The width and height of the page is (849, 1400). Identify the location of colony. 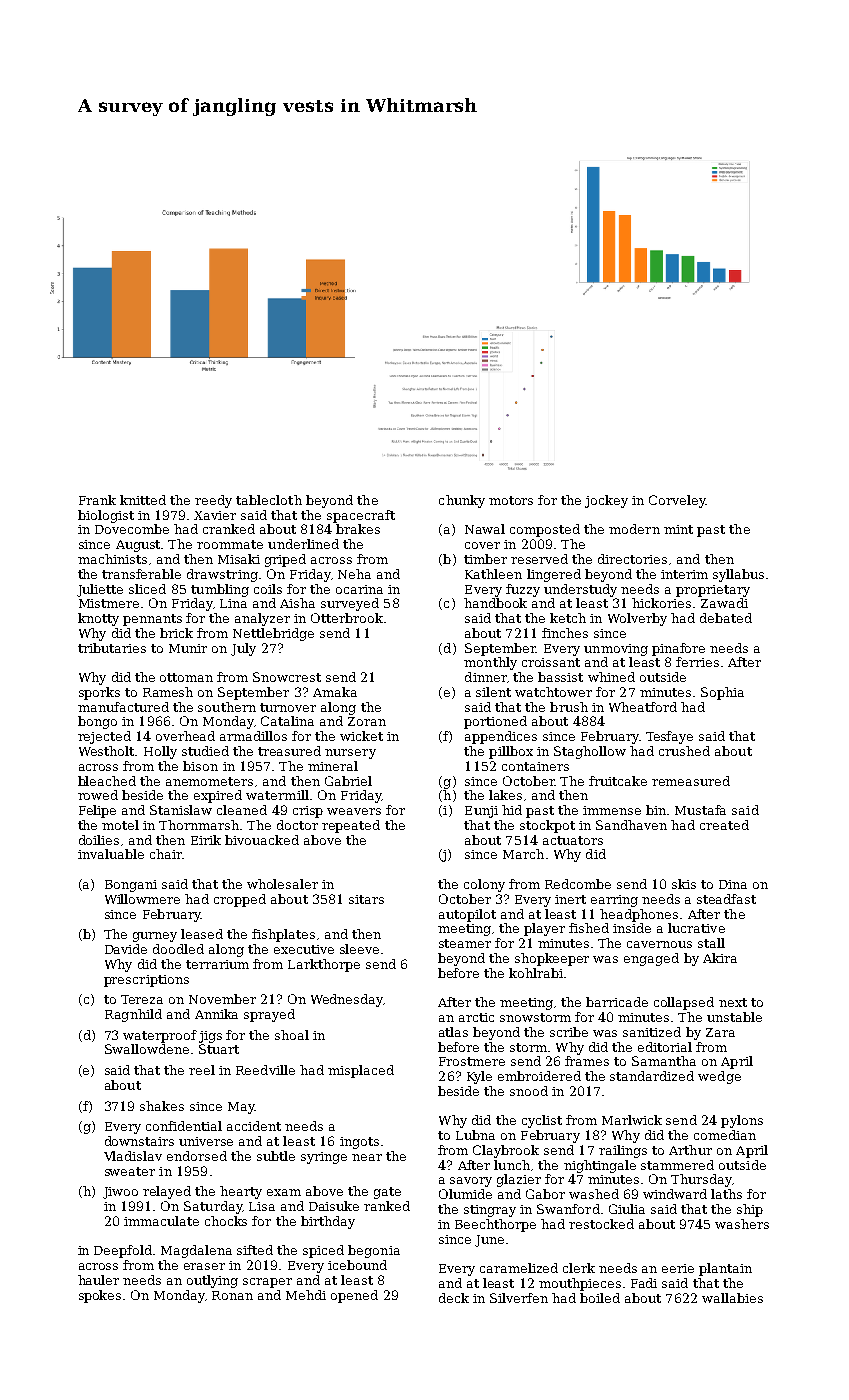
(484, 885).
